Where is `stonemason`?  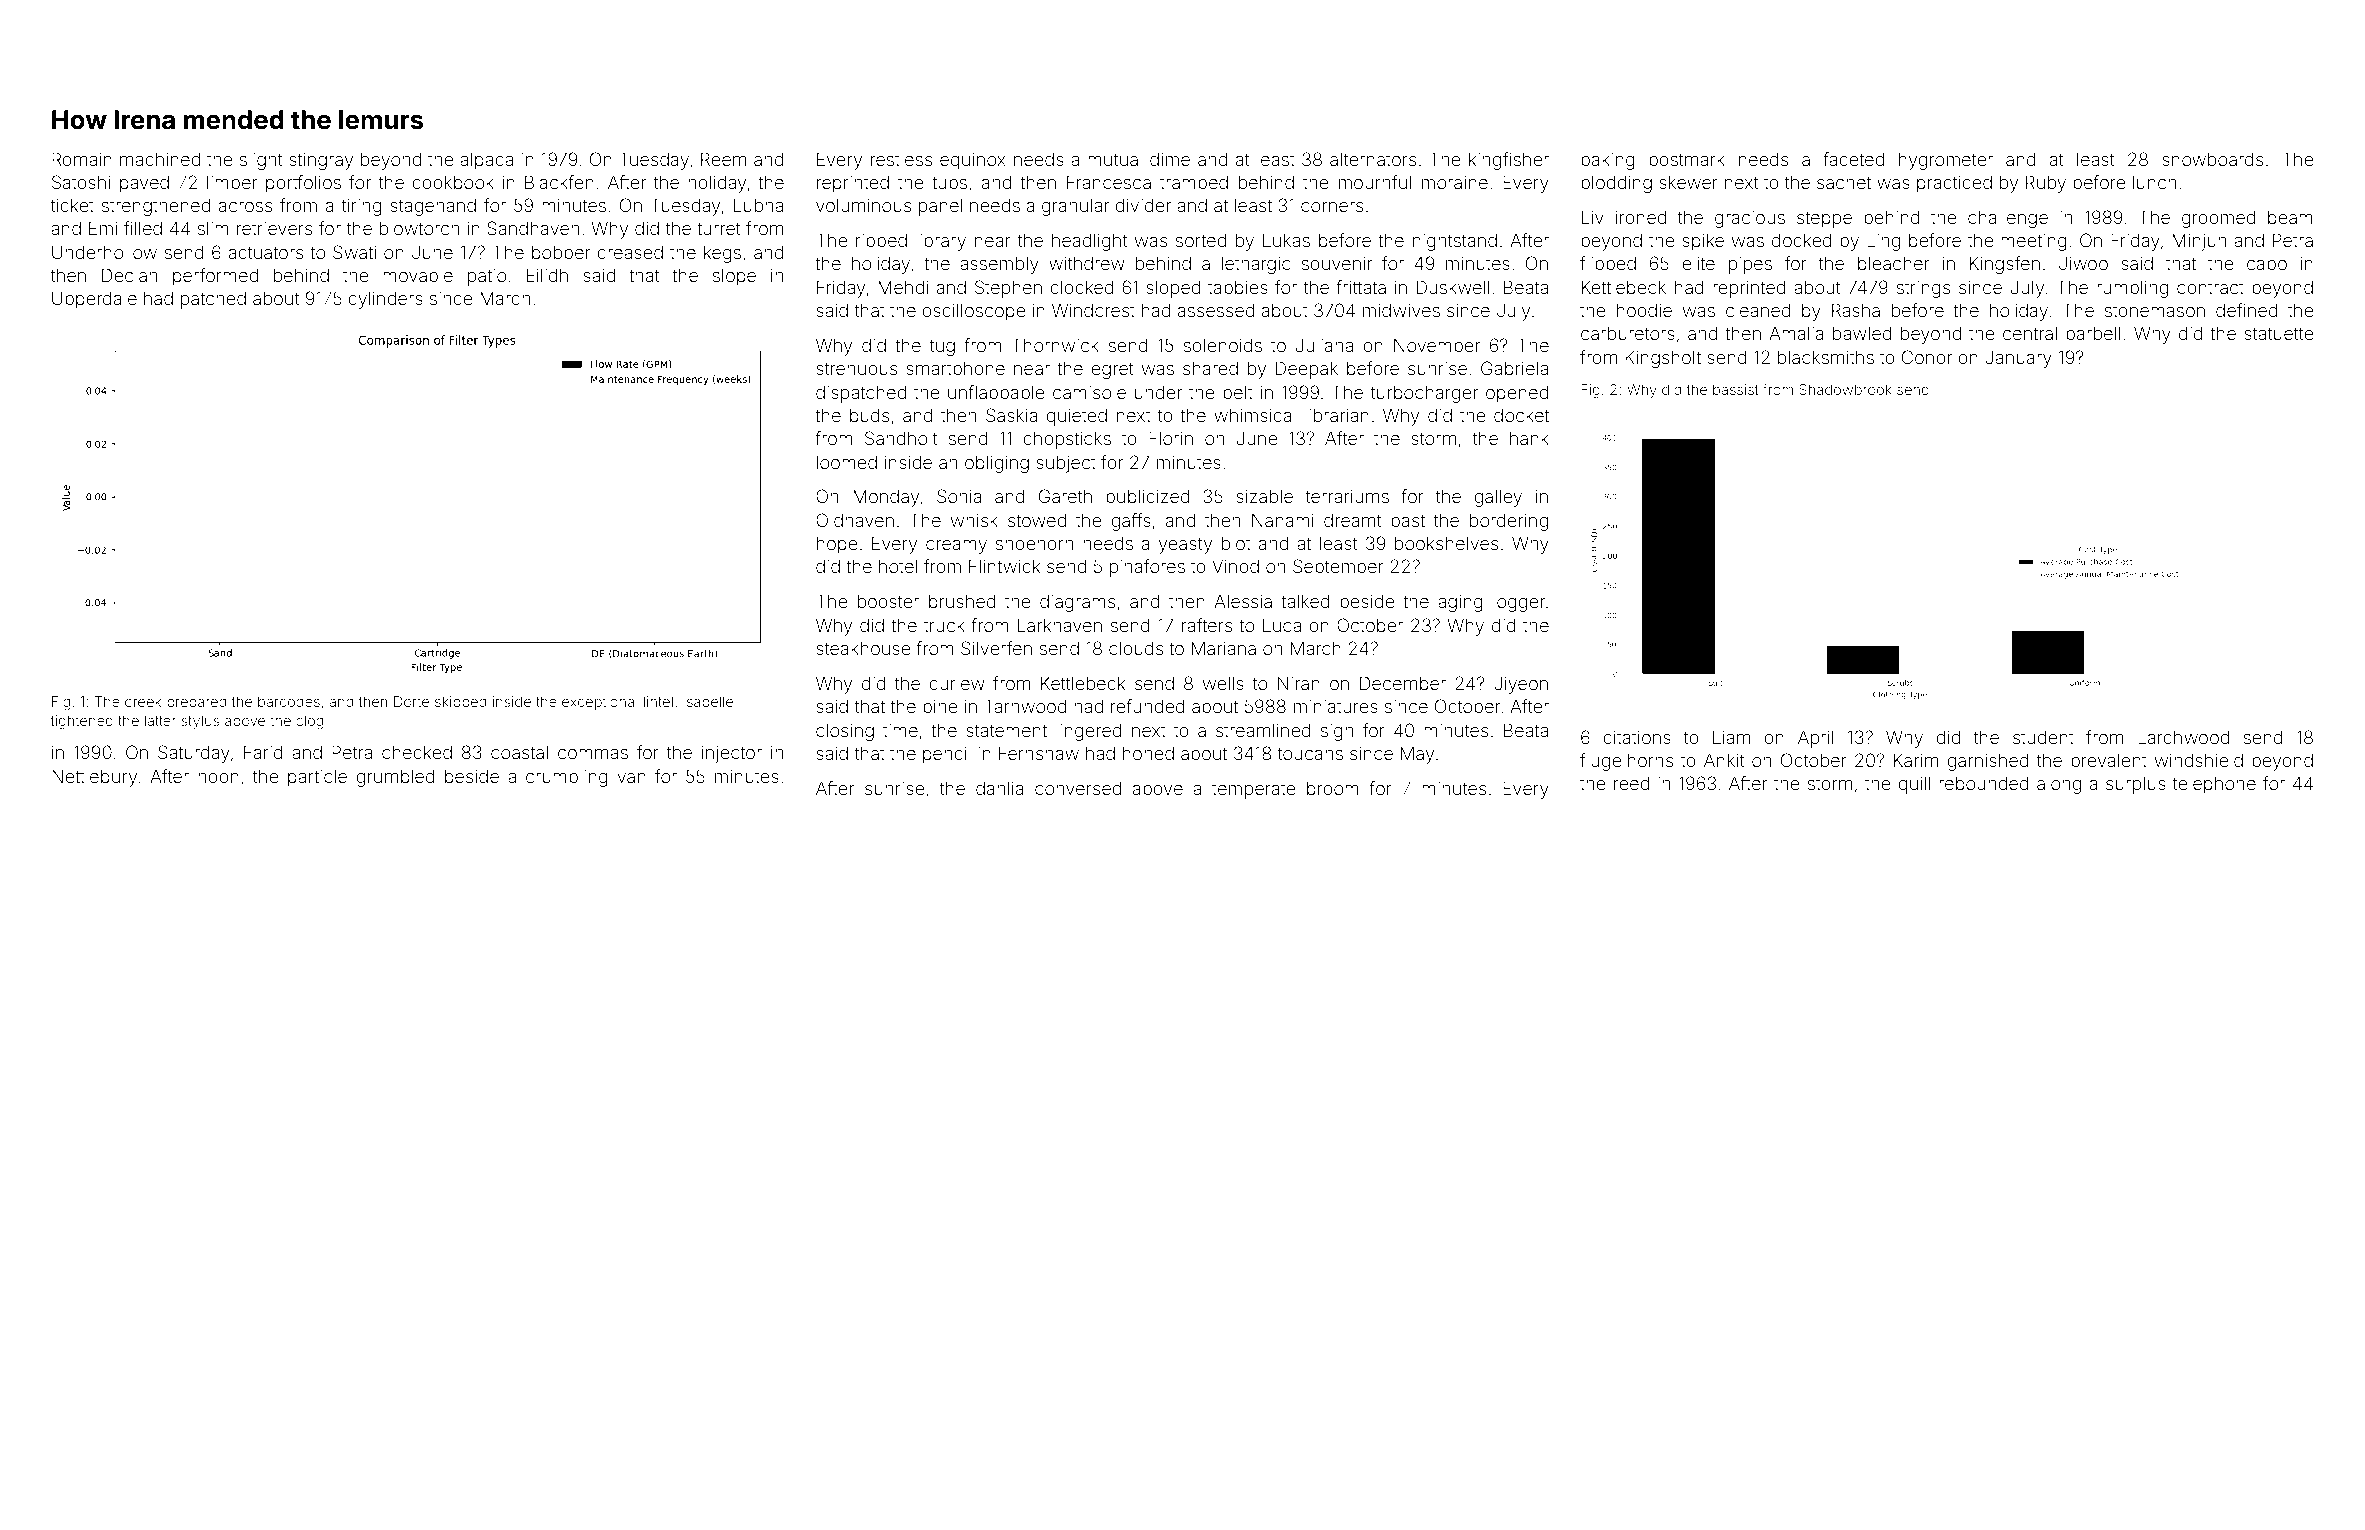
stonemason is located at coordinates (2155, 311).
